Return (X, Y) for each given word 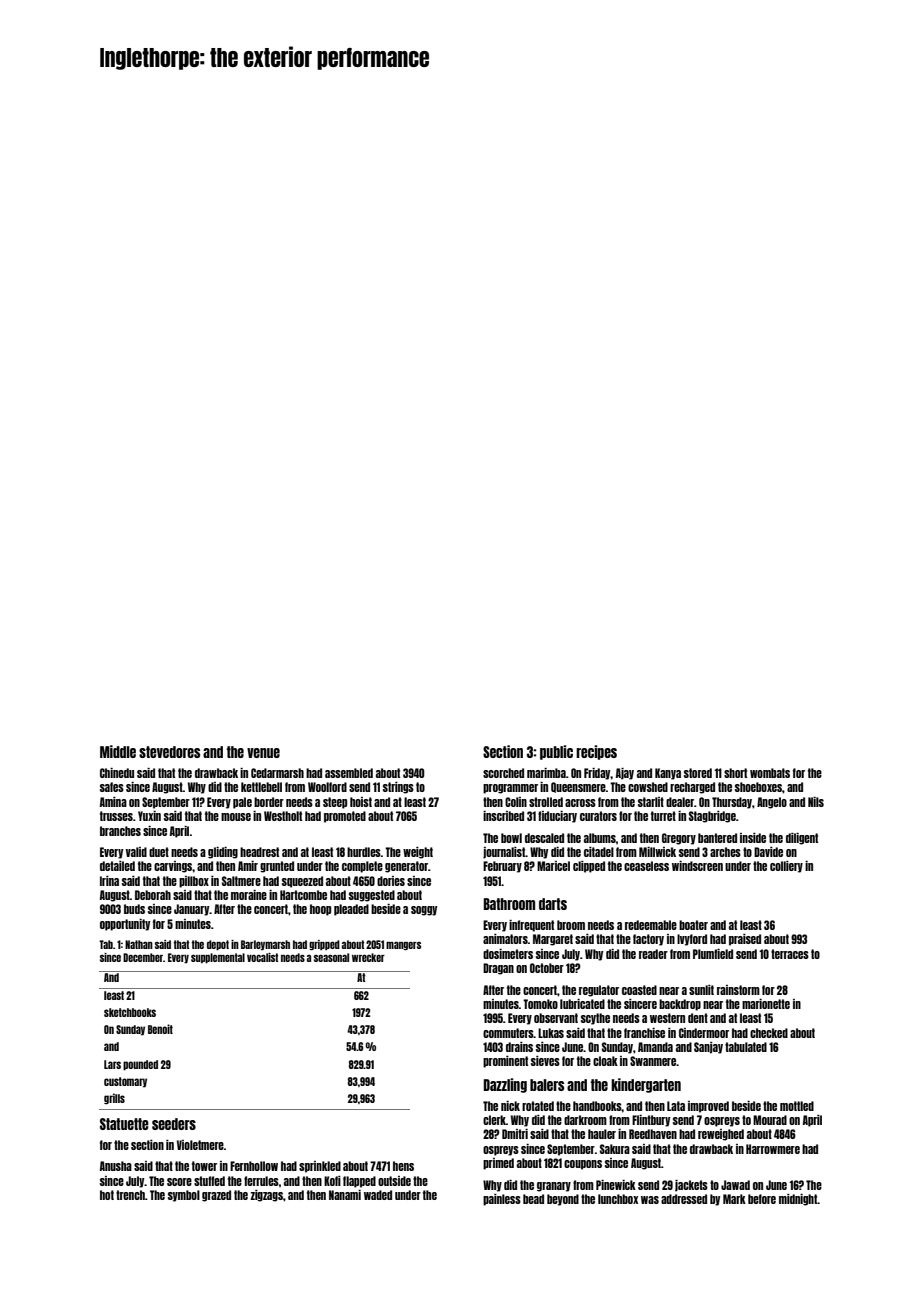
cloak (605, 1061)
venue (263, 753)
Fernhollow (254, 1166)
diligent (802, 839)
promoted (345, 817)
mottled (797, 1106)
